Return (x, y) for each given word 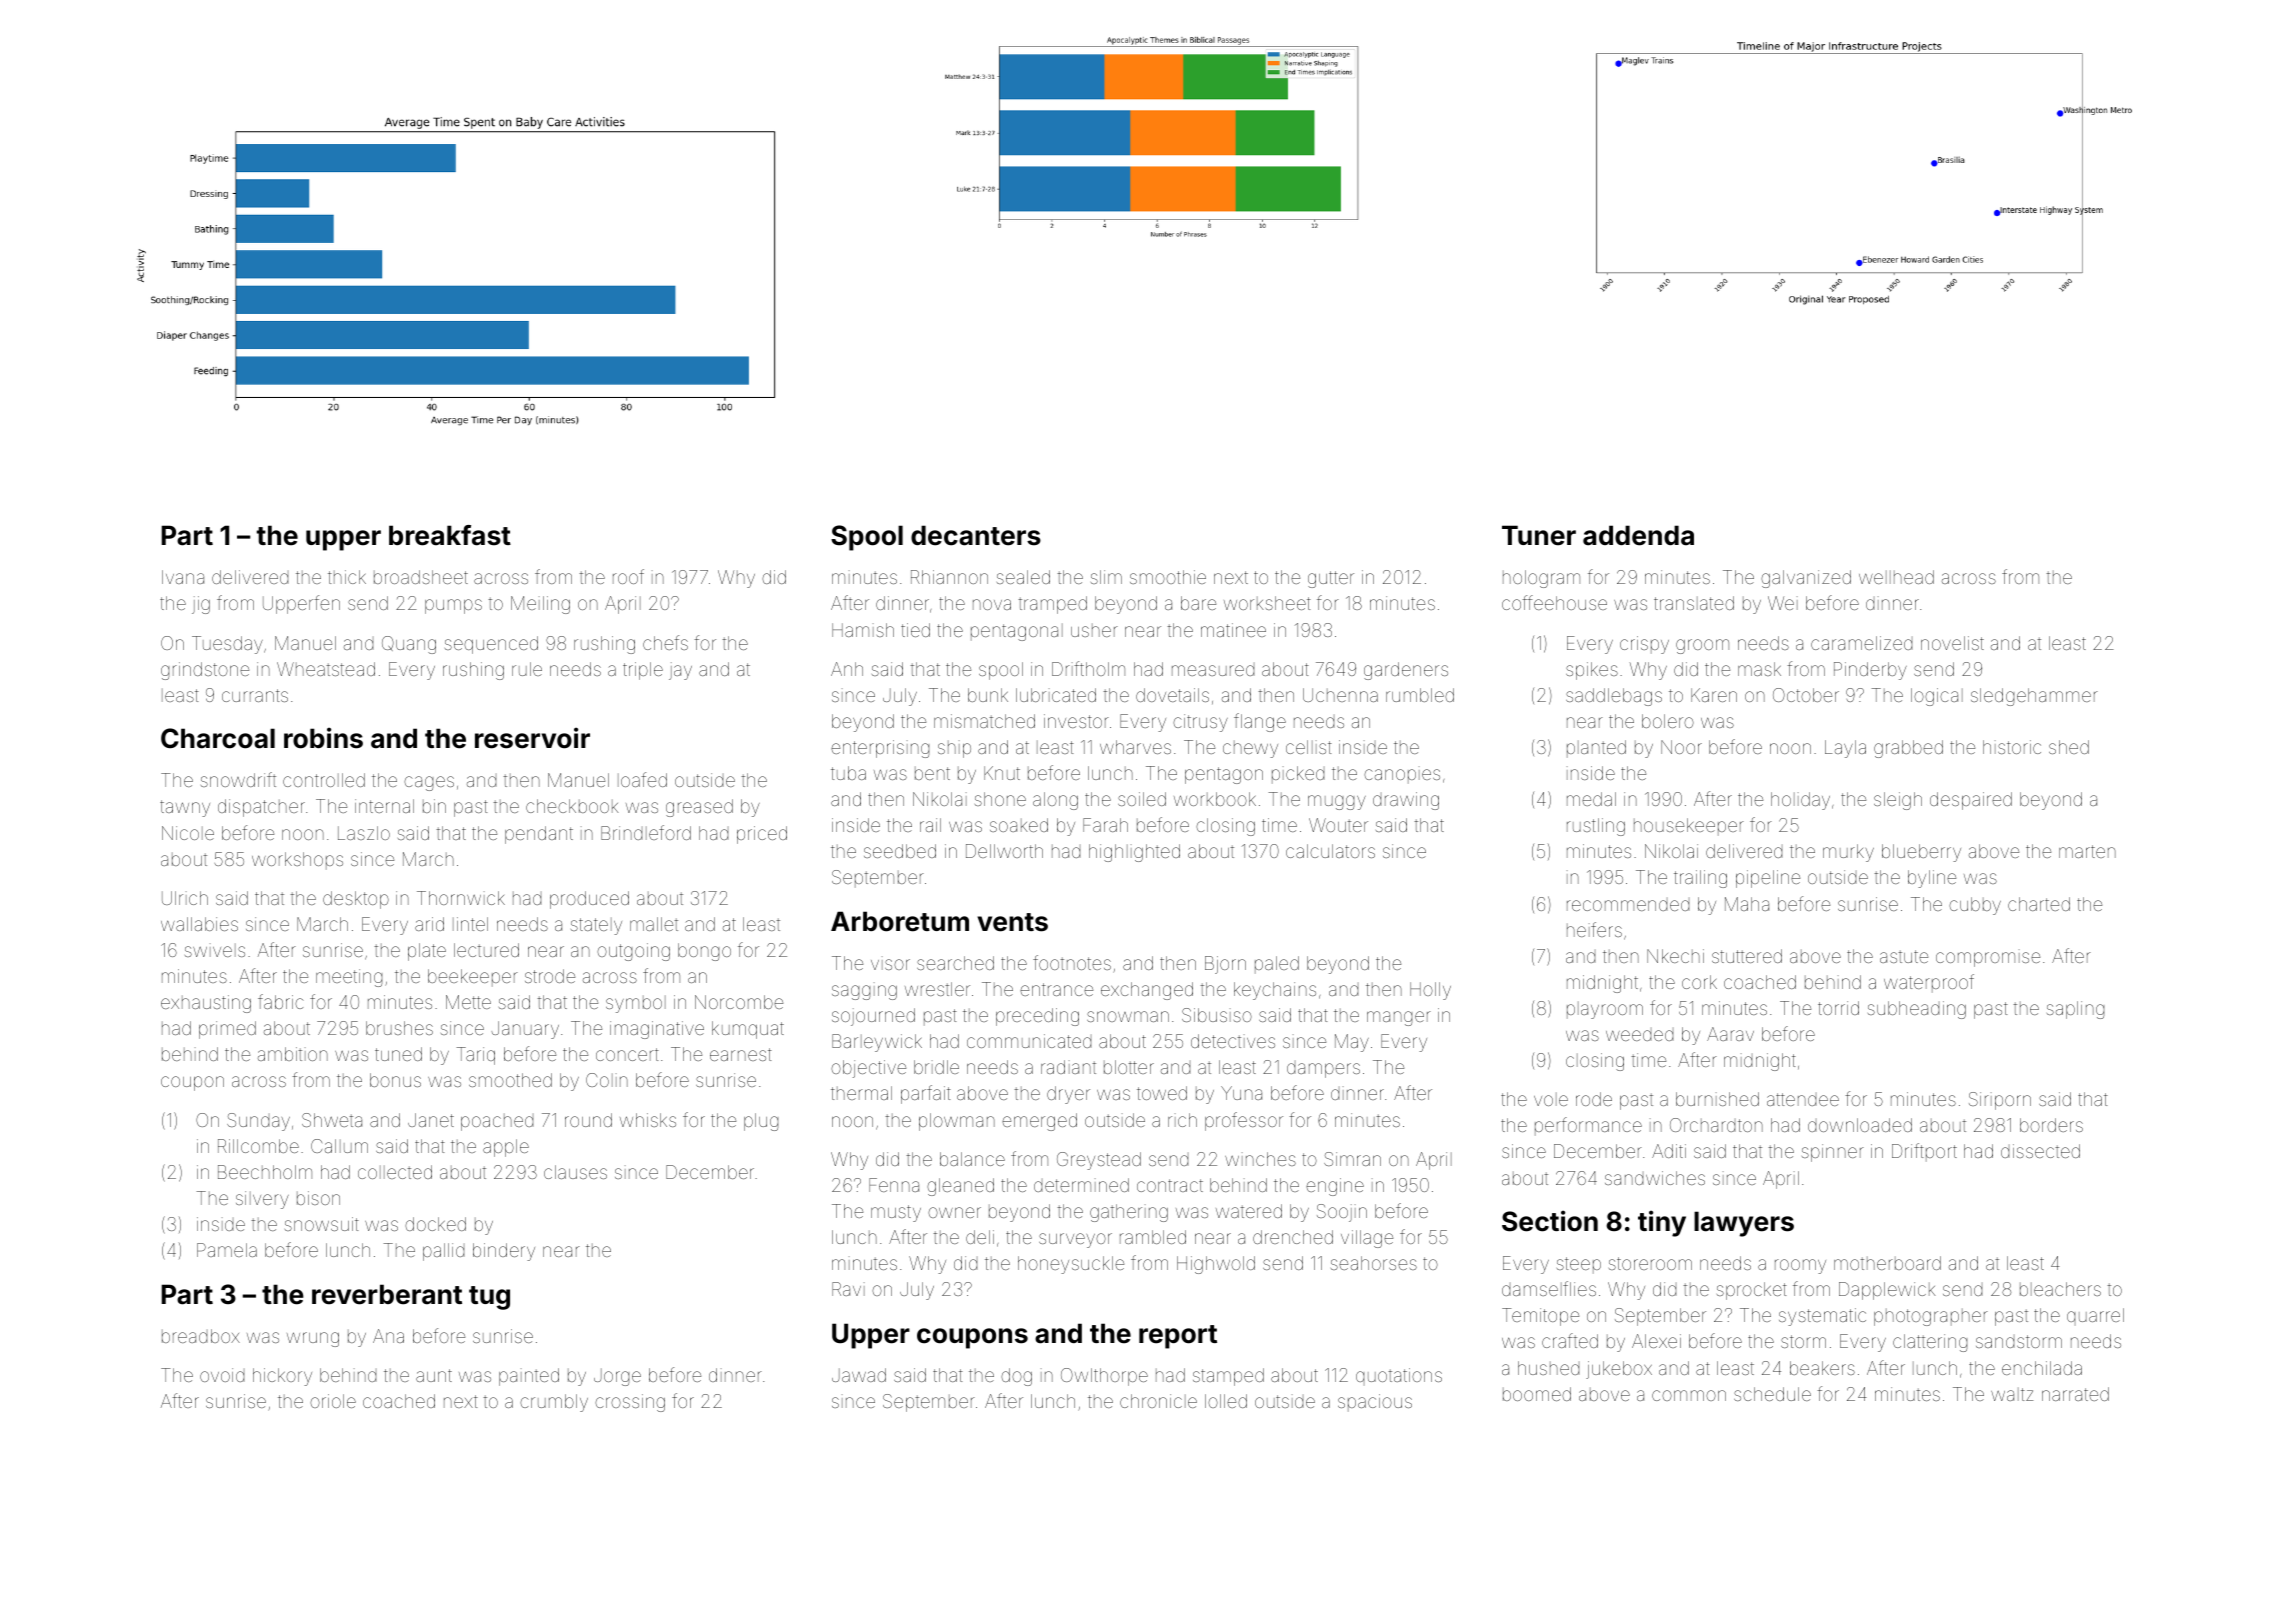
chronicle (1158, 1401)
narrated (2075, 1394)
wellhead (1896, 577)
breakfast (450, 535)
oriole (333, 1401)
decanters (976, 535)
